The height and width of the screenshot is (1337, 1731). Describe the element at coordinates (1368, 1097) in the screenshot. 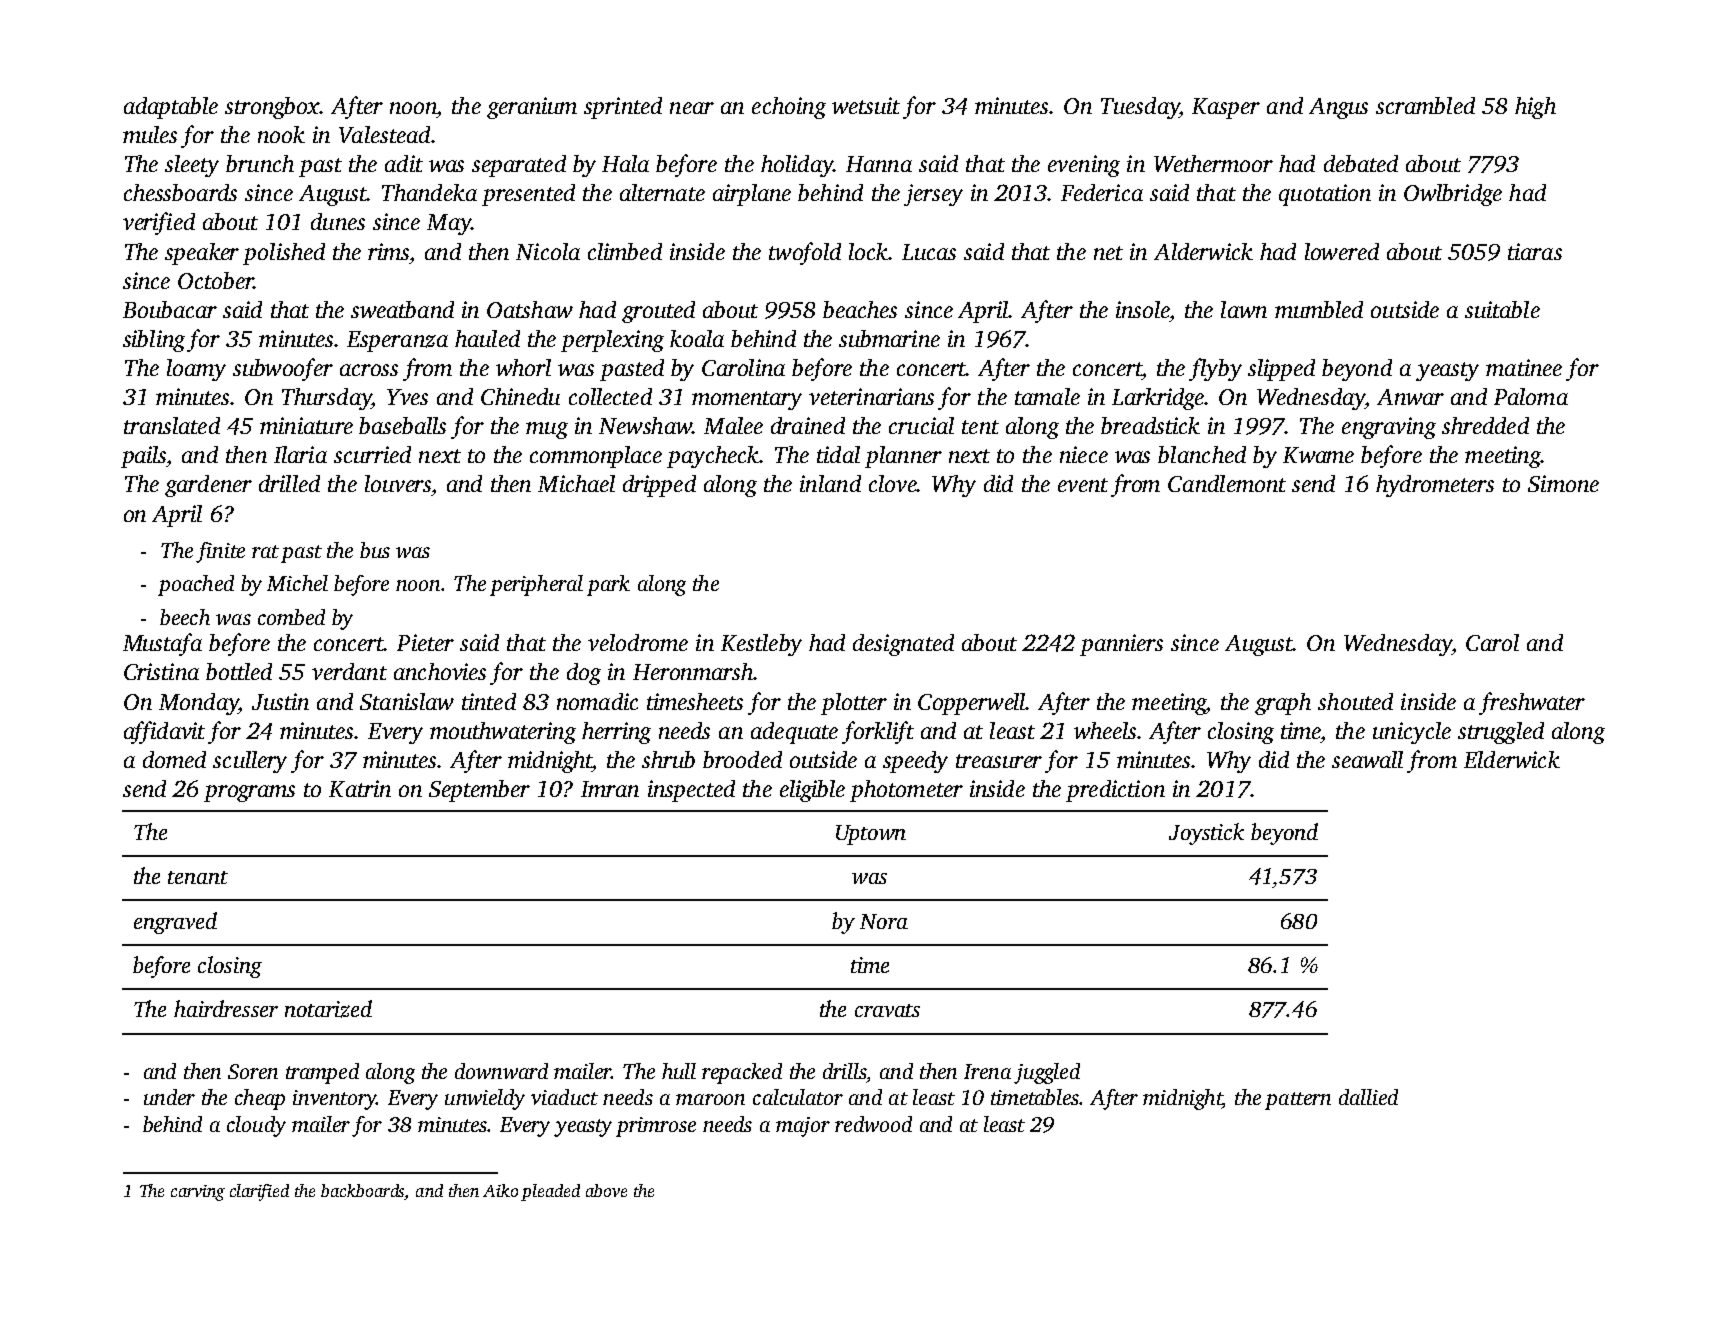

I see `dallied` at that location.
